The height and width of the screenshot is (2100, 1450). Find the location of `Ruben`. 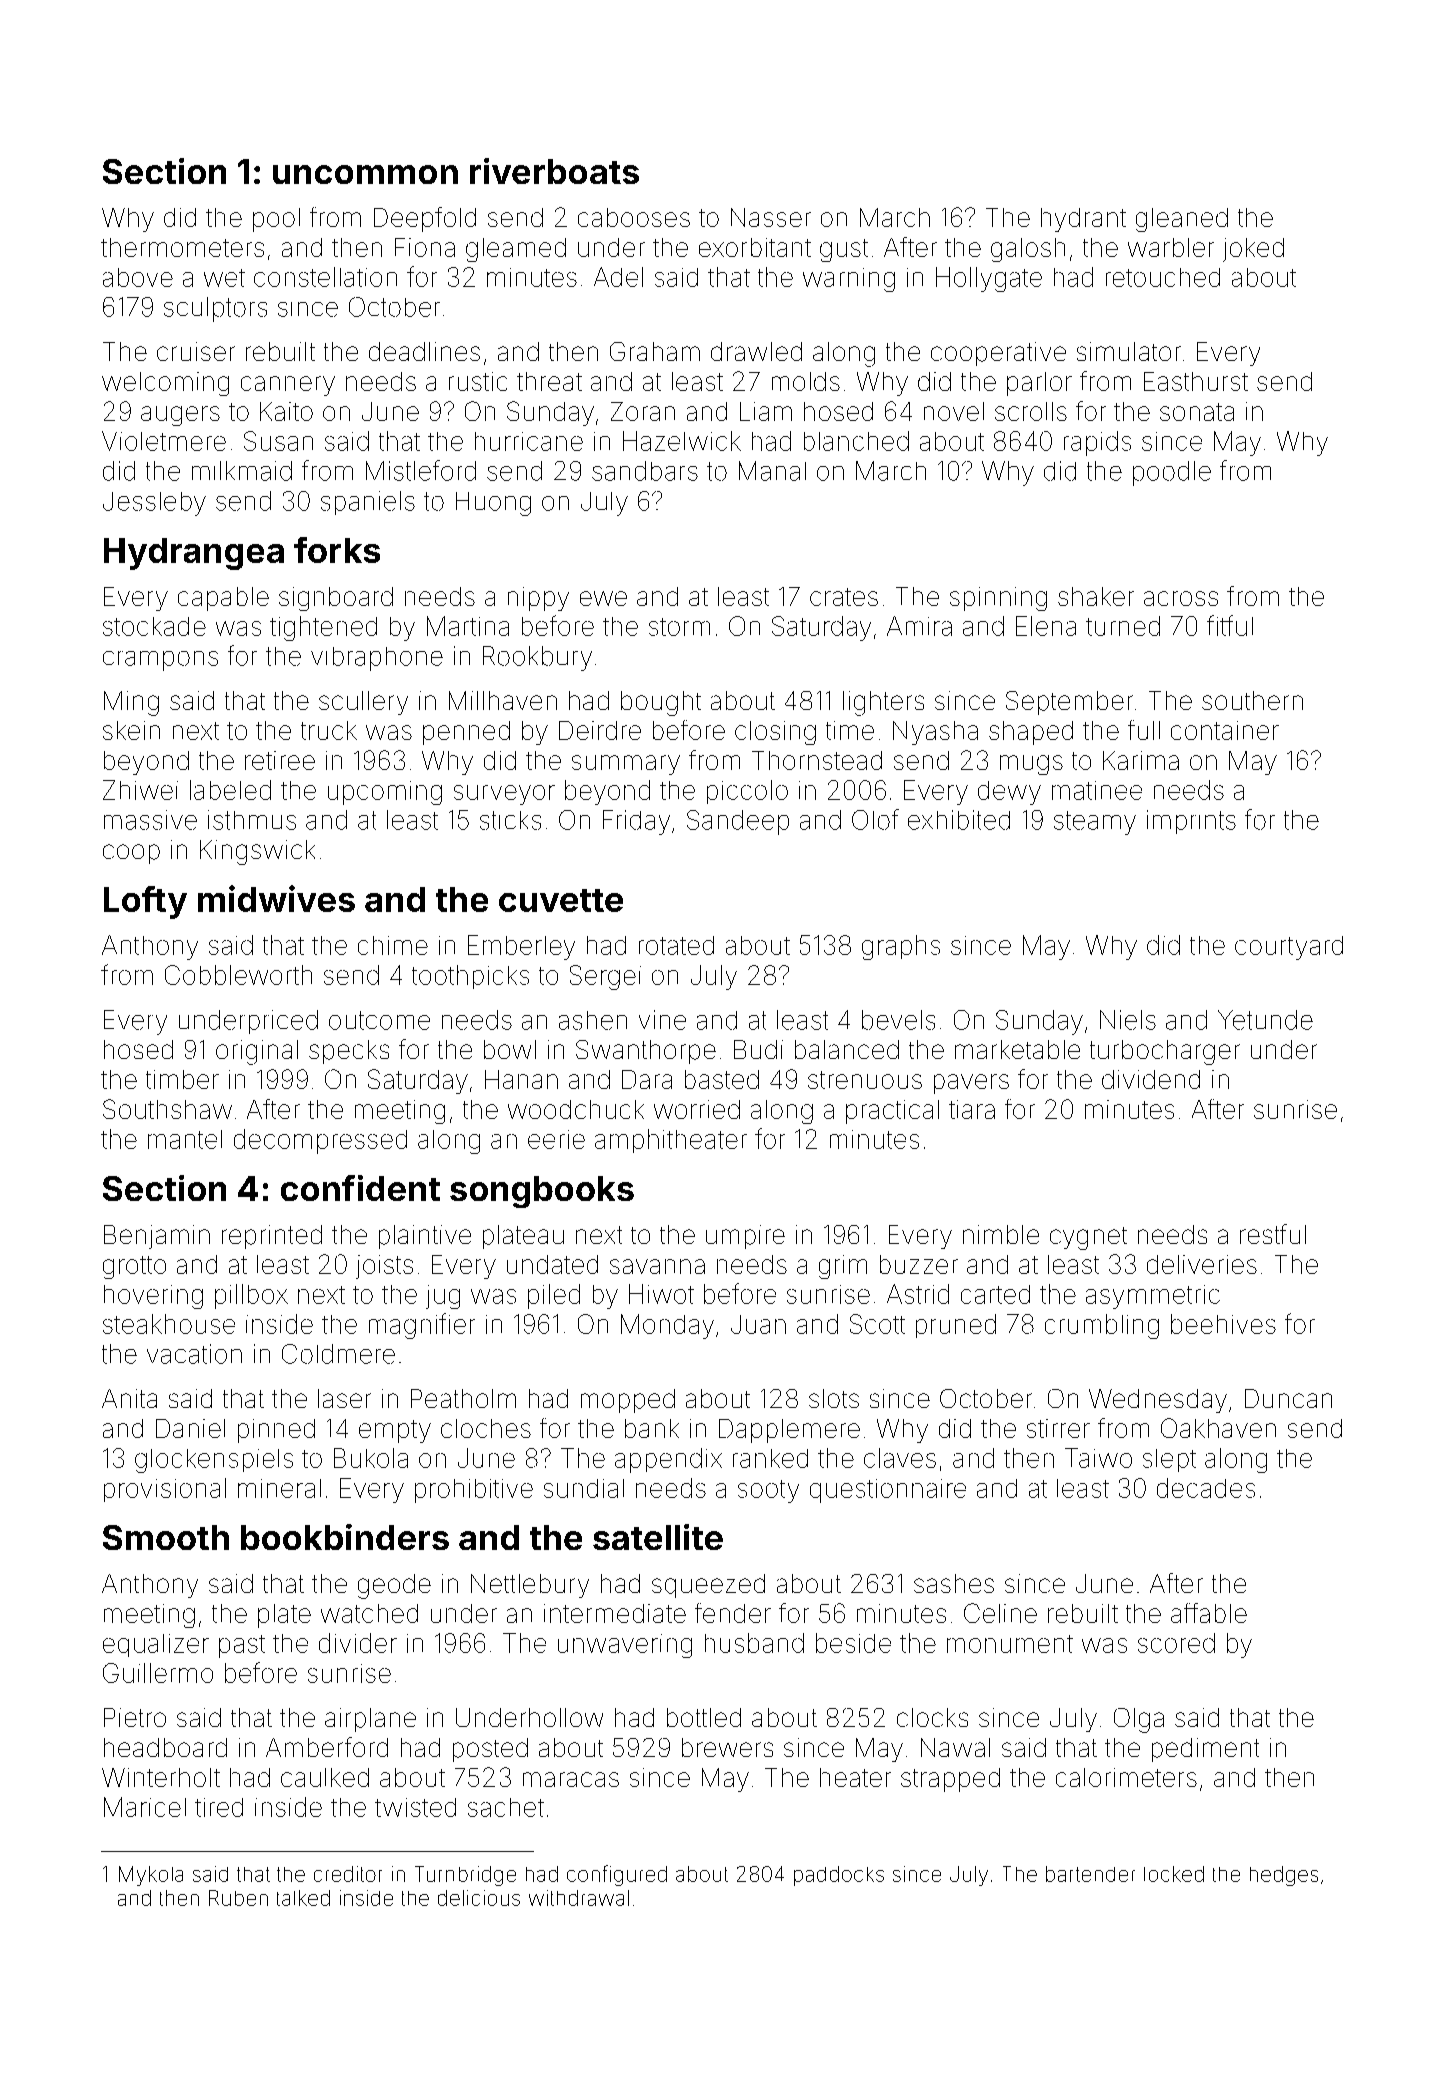

Ruben is located at coordinates (238, 1898).
